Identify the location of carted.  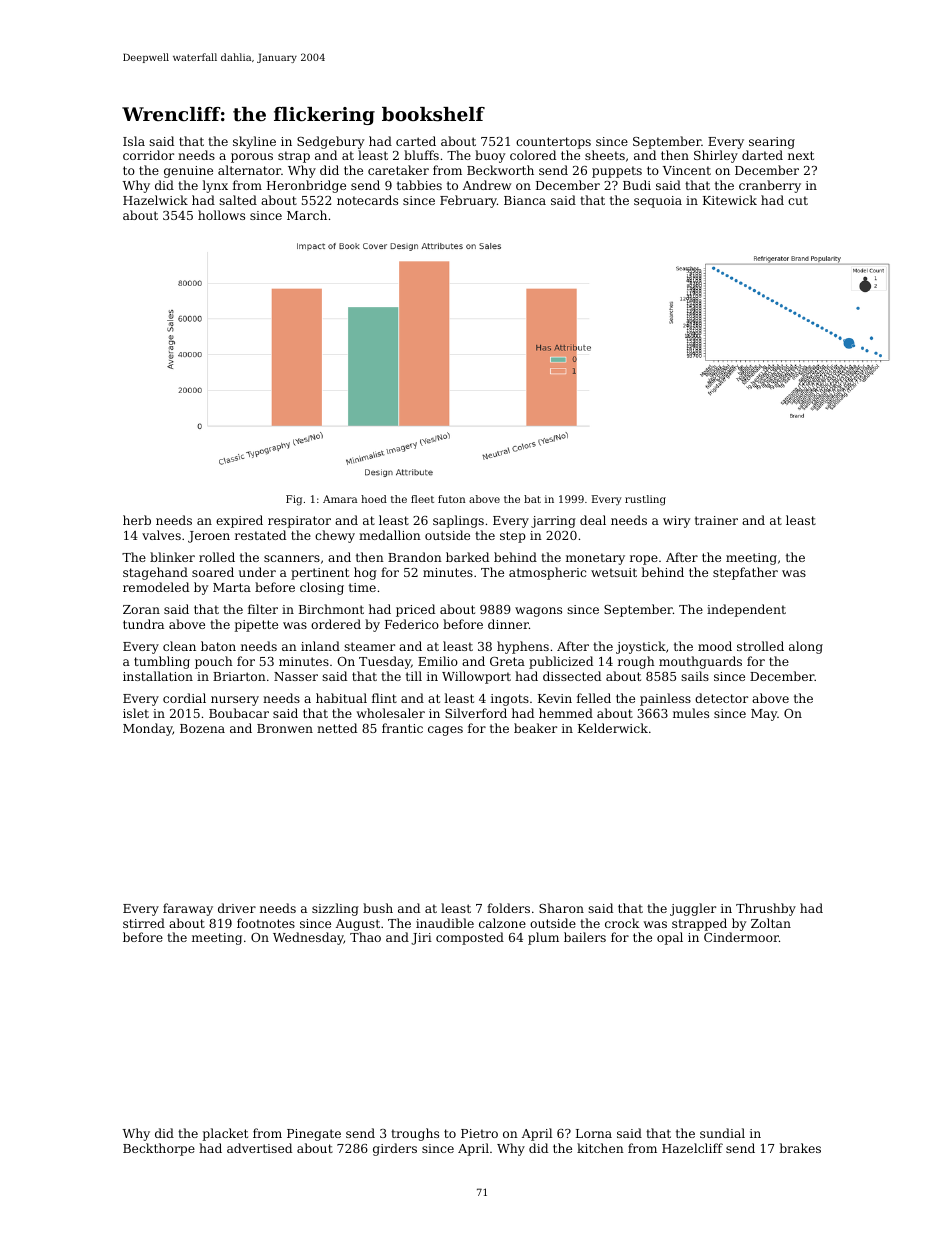
(416, 141).
